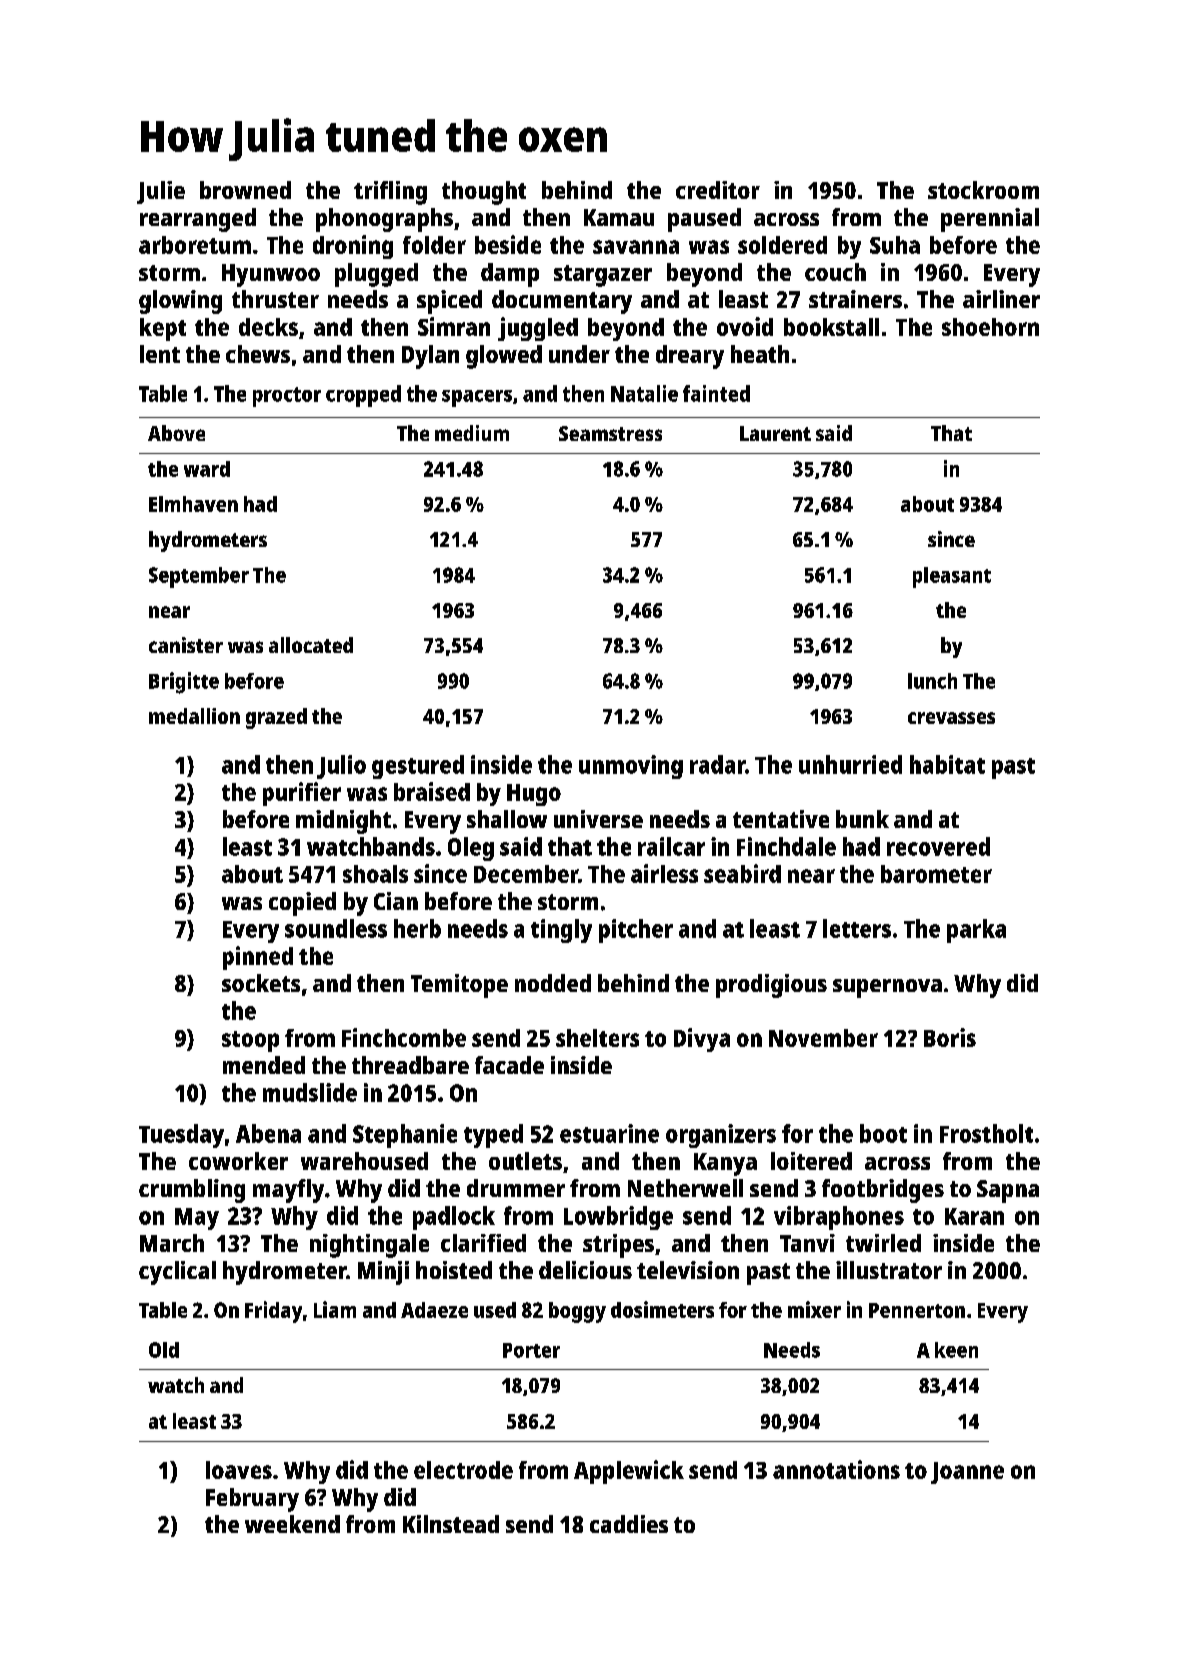 This page has width=1179, height=1668. I want to click on chews, so click(258, 354).
